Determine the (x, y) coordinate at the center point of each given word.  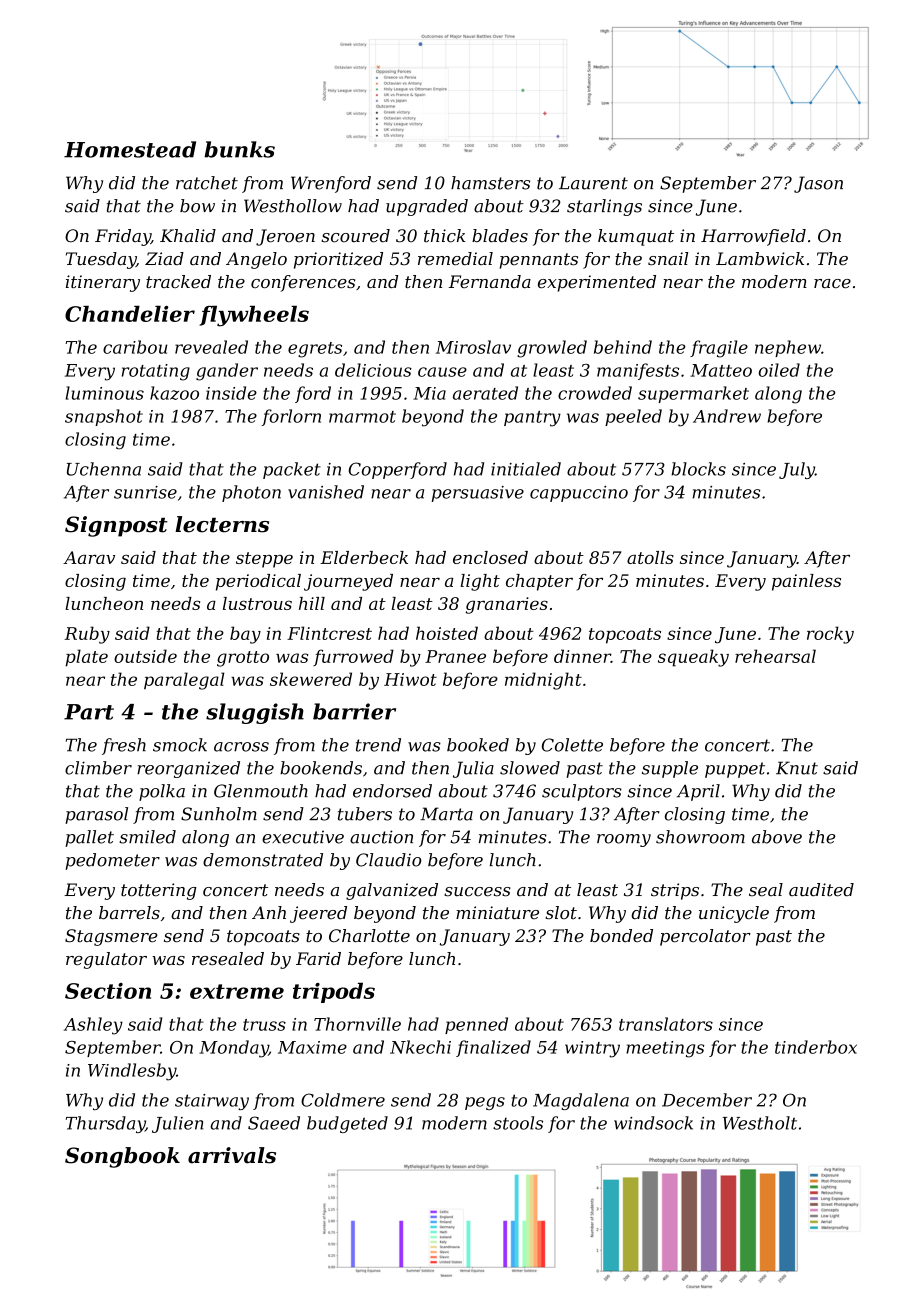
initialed (526, 469)
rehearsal (775, 656)
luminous (104, 393)
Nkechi (420, 1047)
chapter (539, 582)
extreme (237, 991)
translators (666, 1024)
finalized (493, 1048)
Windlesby (132, 1072)
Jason (818, 184)
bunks (239, 149)
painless (806, 582)
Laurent (593, 183)
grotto (243, 659)
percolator (705, 937)
